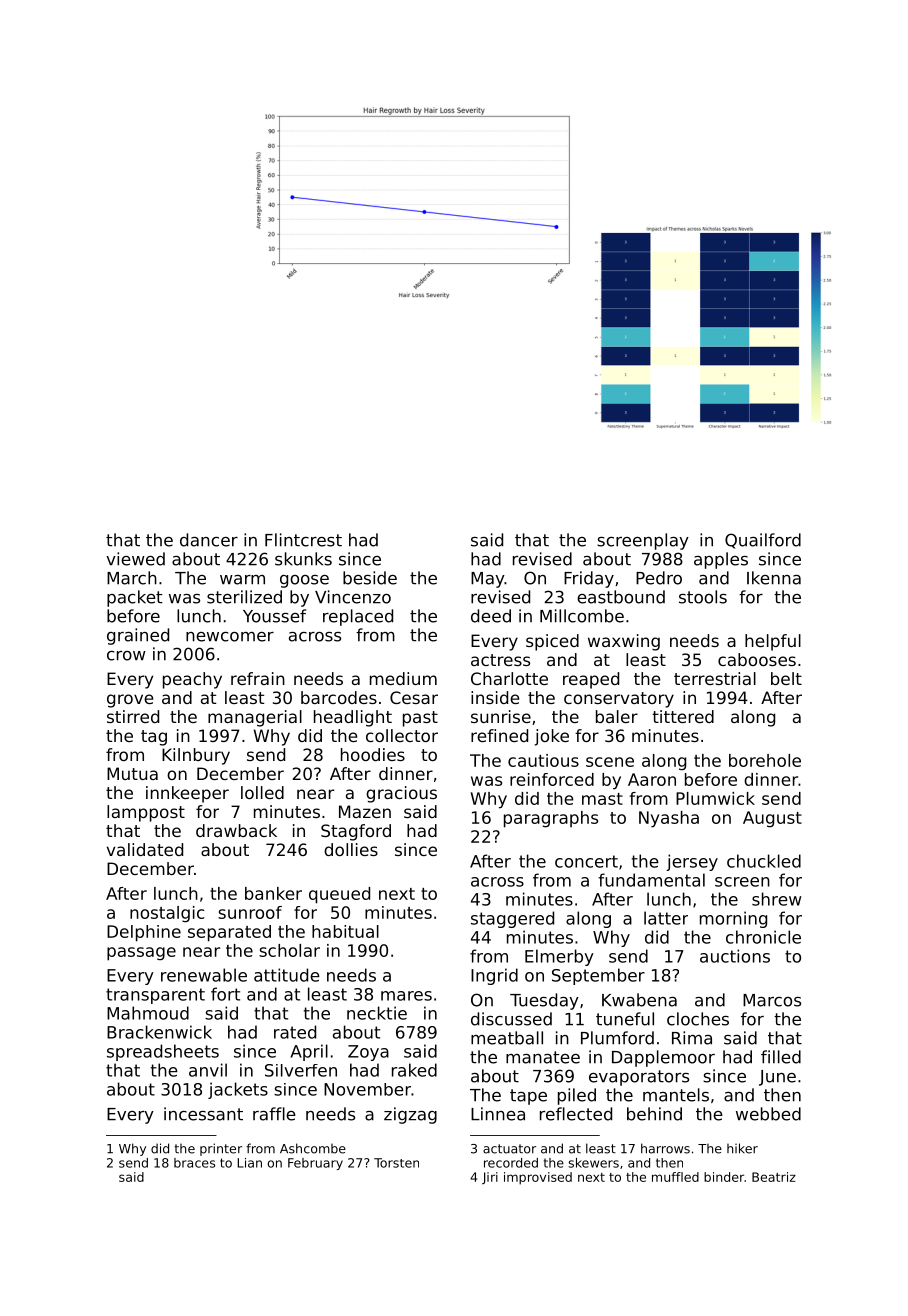 This screenshot has width=908, height=1316. I want to click on dollies, so click(351, 849).
